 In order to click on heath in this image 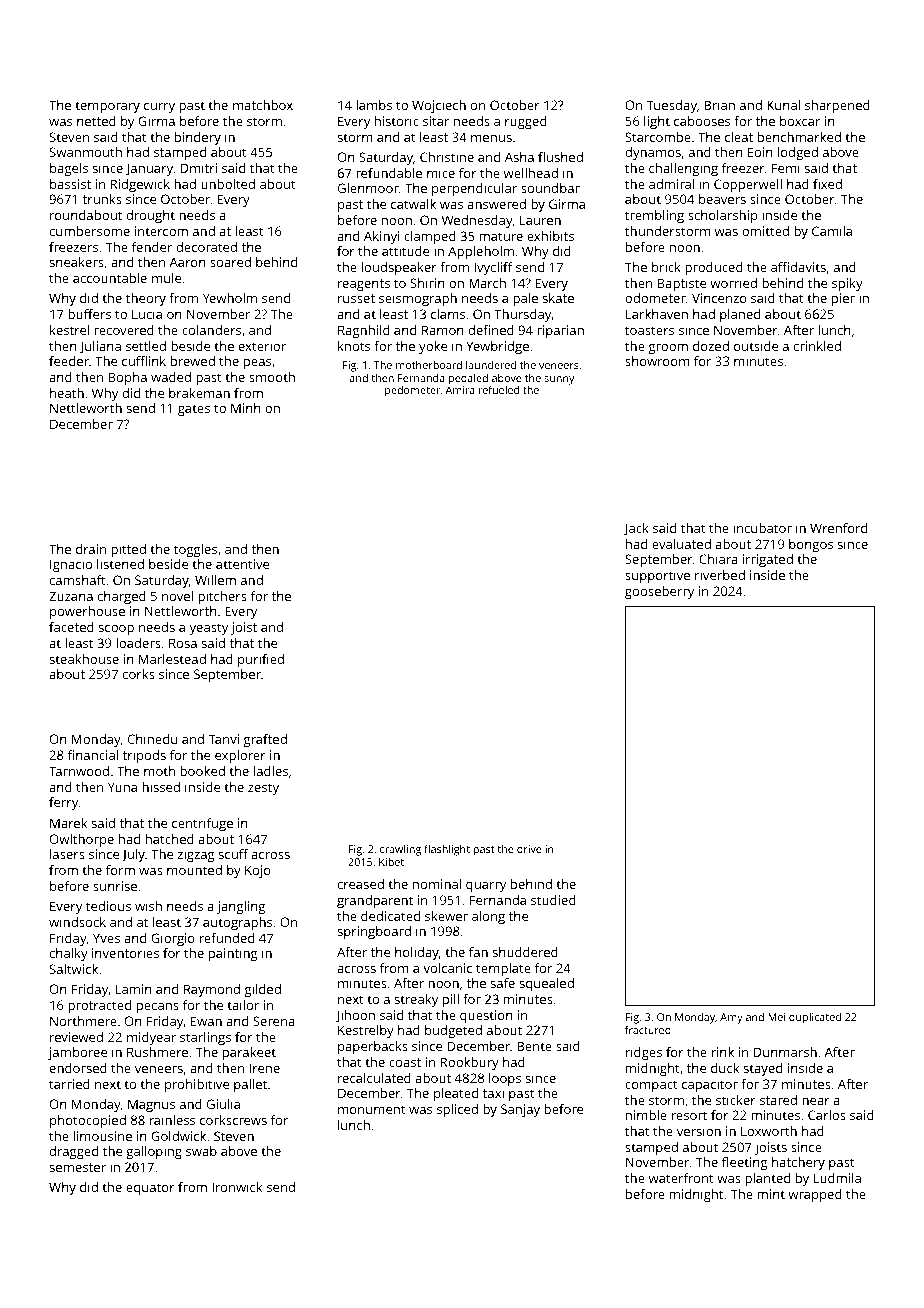, I will do `click(67, 393)`.
